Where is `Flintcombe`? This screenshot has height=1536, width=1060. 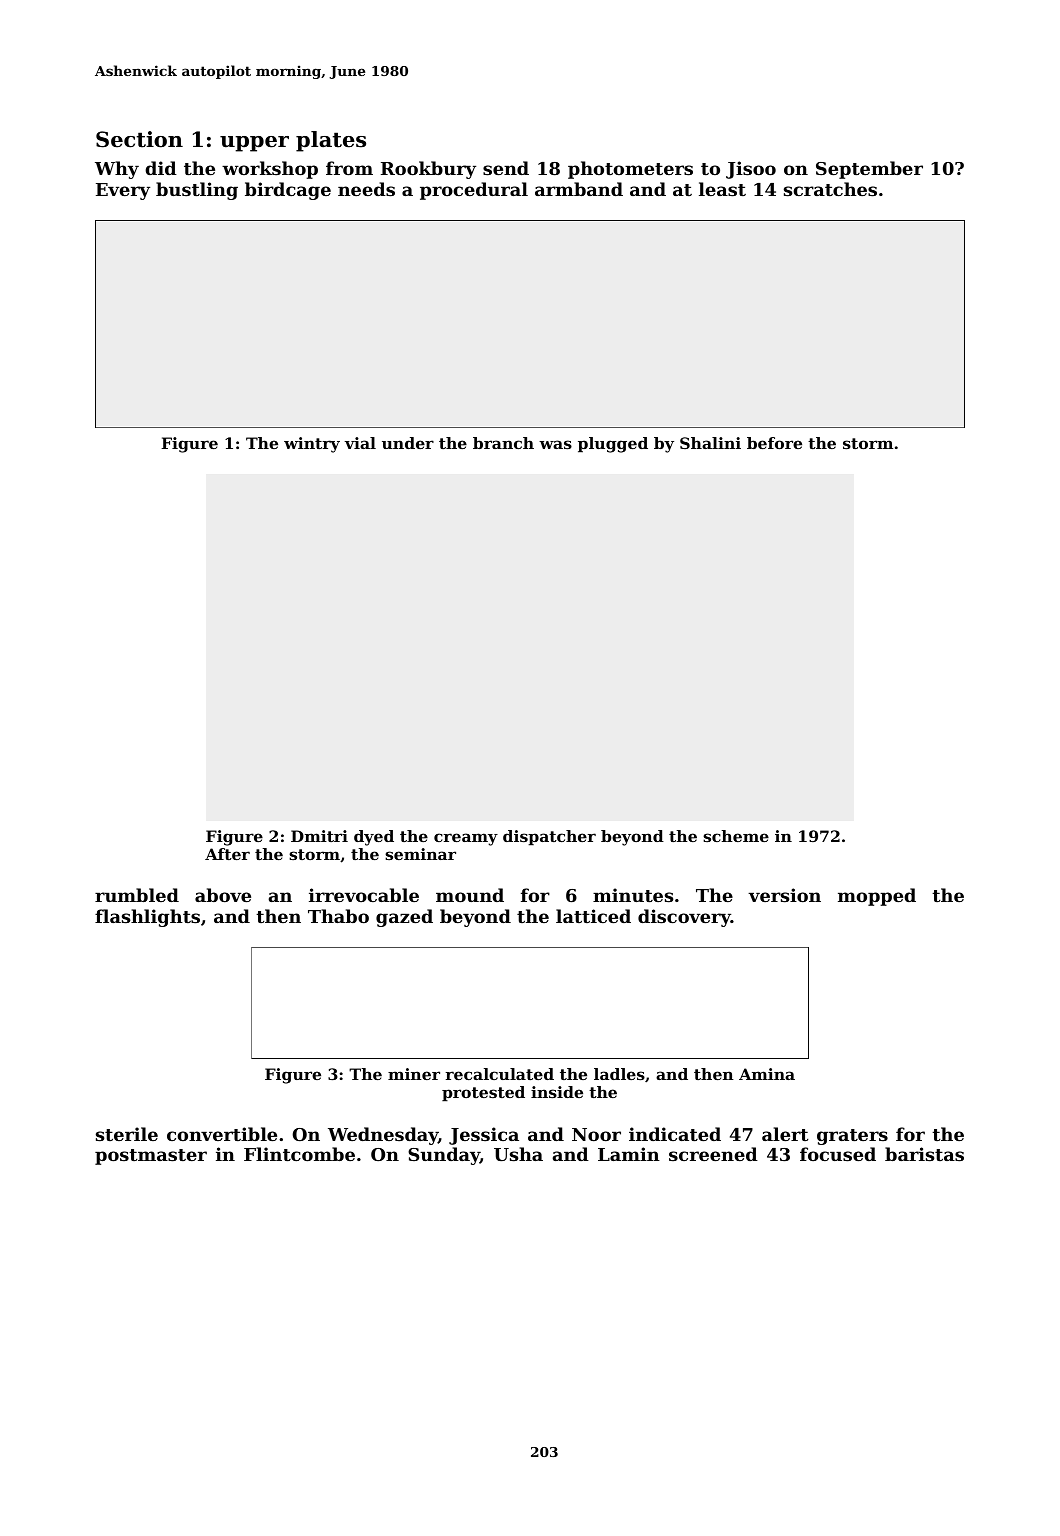 Flintcombe is located at coordinates (299, 1154).
